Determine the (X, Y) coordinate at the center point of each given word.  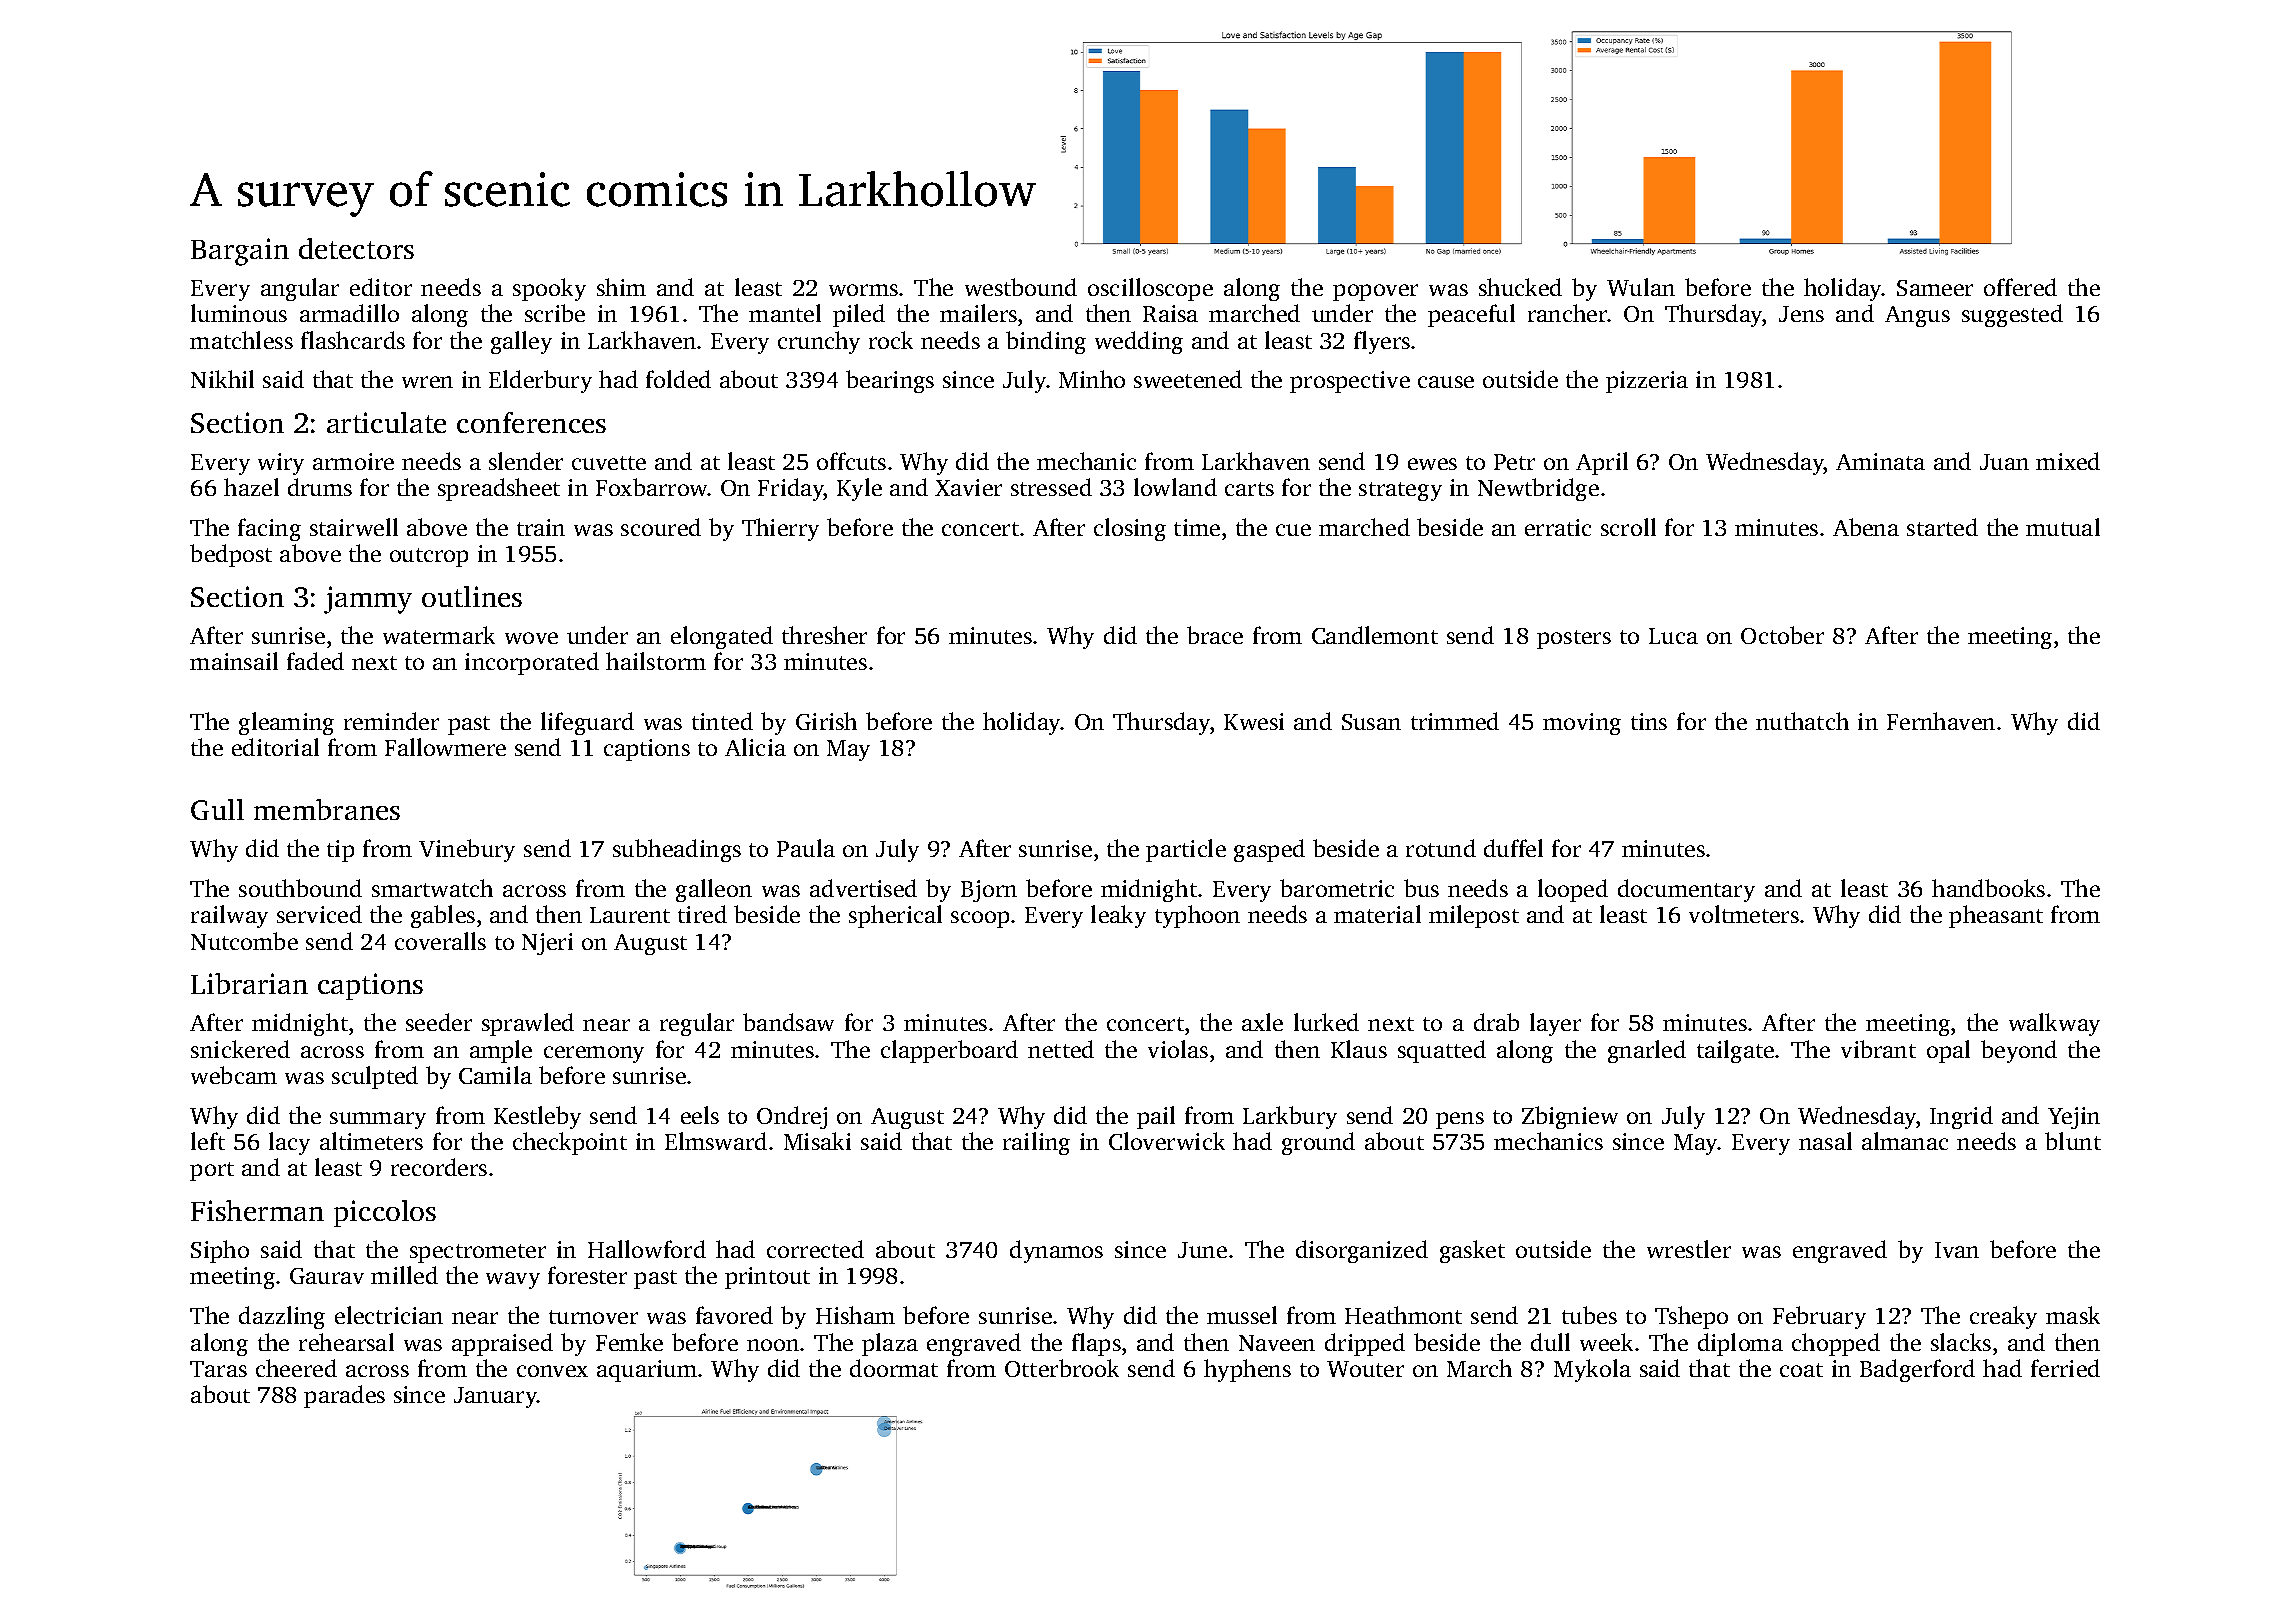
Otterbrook (1062, 1368)
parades (344, 1396)
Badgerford (1917, 1370)
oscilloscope (1150, 289)
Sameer (1935, 288)
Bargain (240, 252)
